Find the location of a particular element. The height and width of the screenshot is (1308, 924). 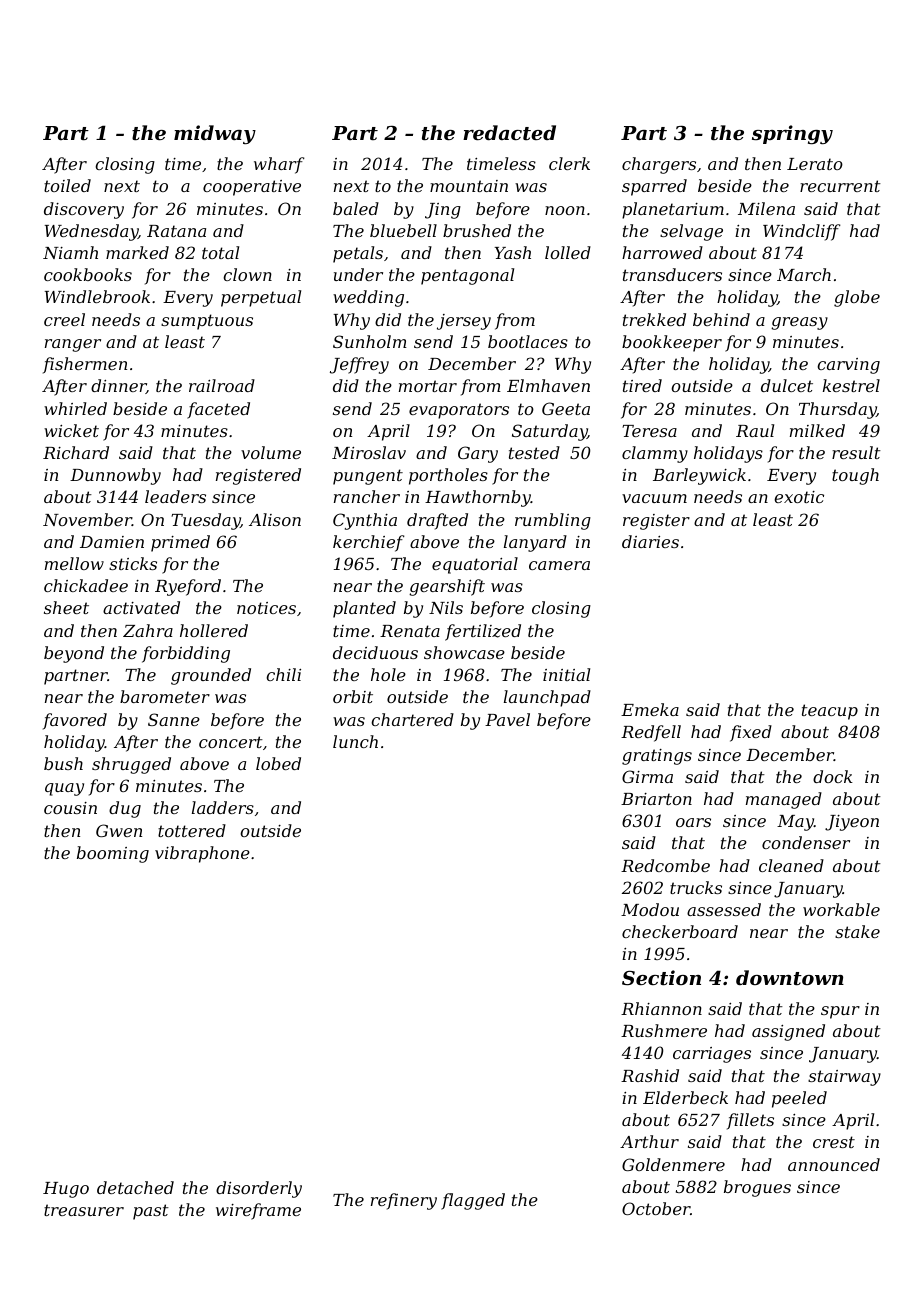

Windcliff is located at coordinates (801, 232).
